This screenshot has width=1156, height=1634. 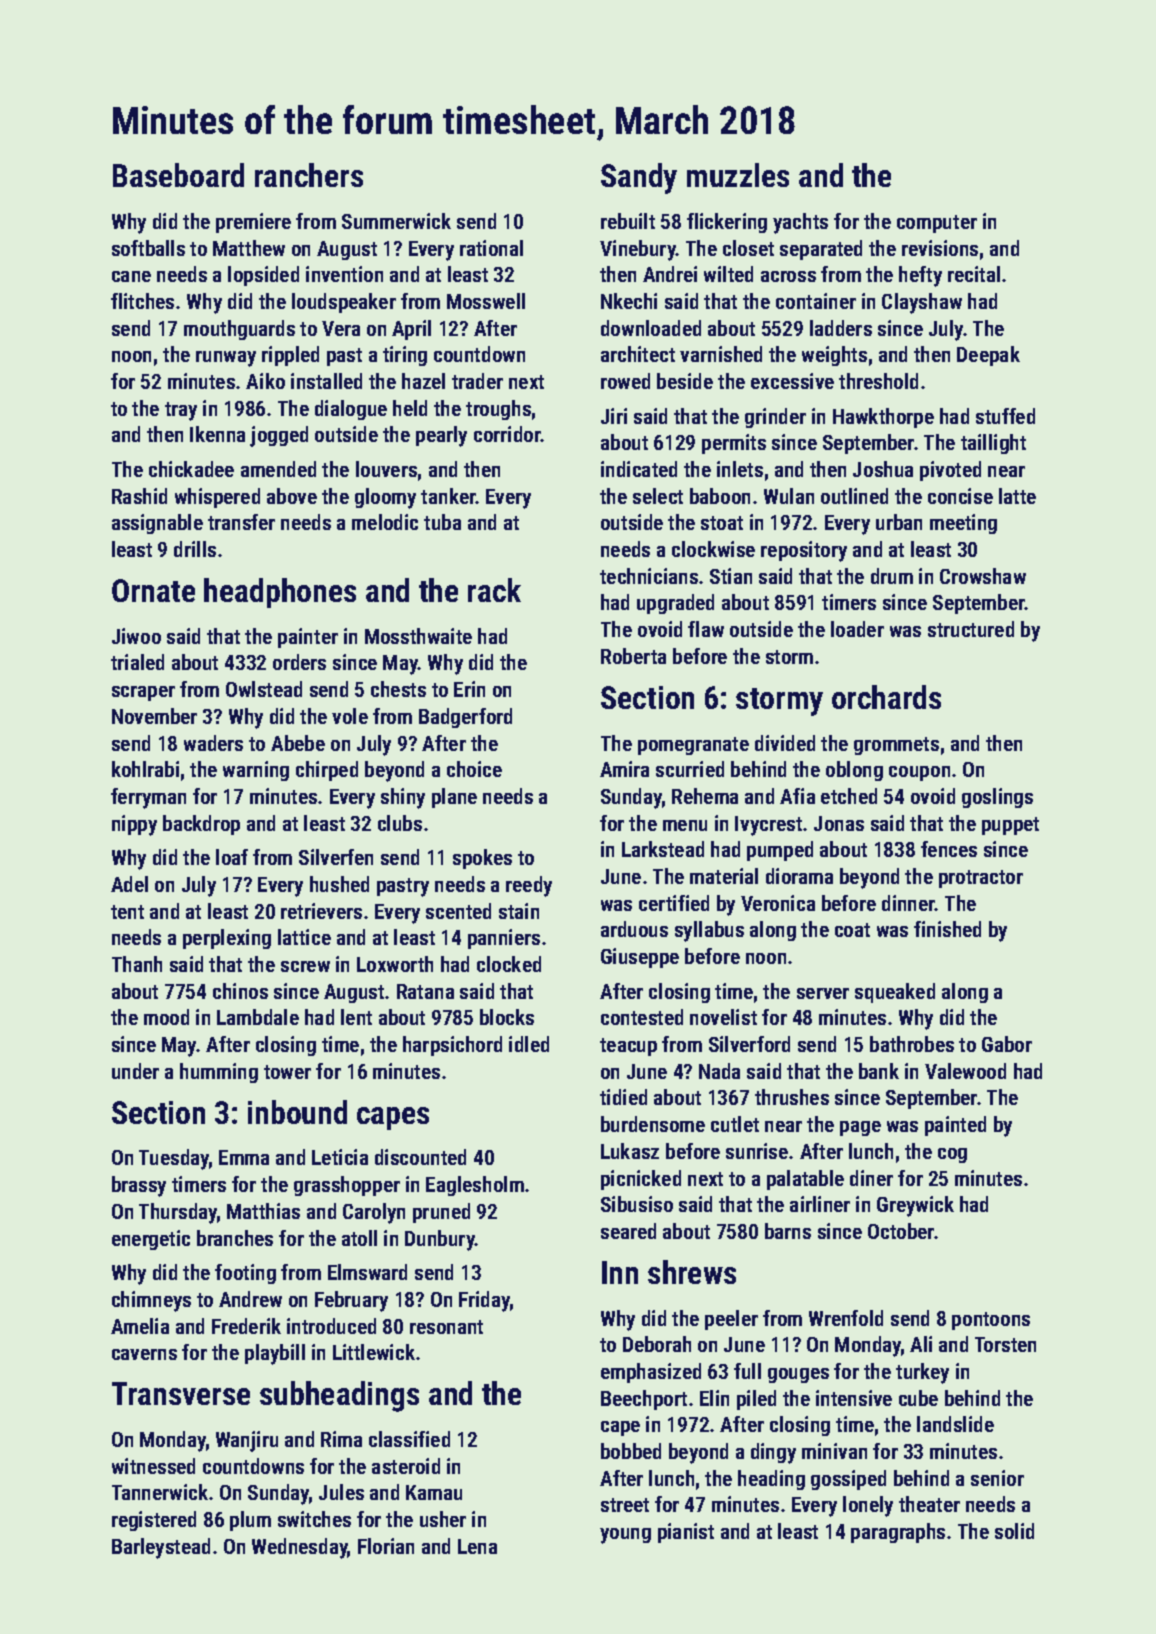 What do you see at coordinates (915, 1206) in the screenshot?
I see `Greywick` at bounding box center [915, 1206].
